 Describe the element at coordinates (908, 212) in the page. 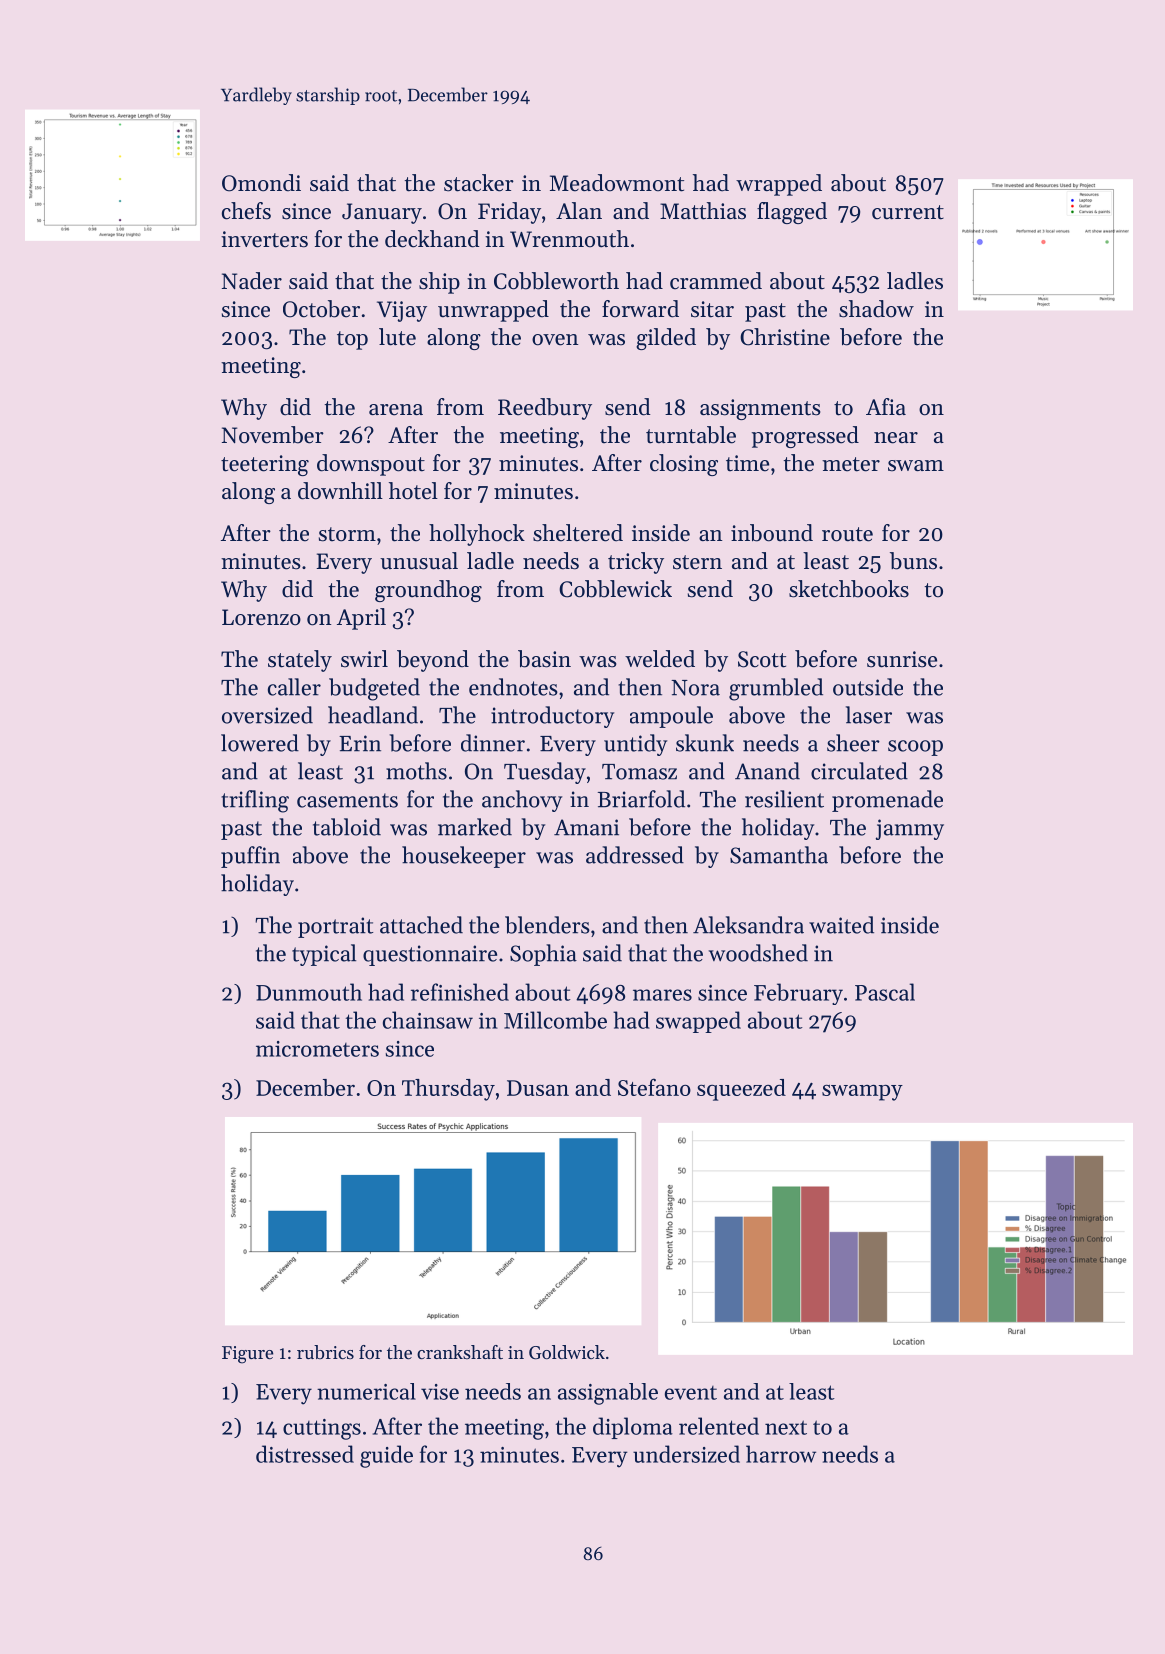

I see `current` at that location.
